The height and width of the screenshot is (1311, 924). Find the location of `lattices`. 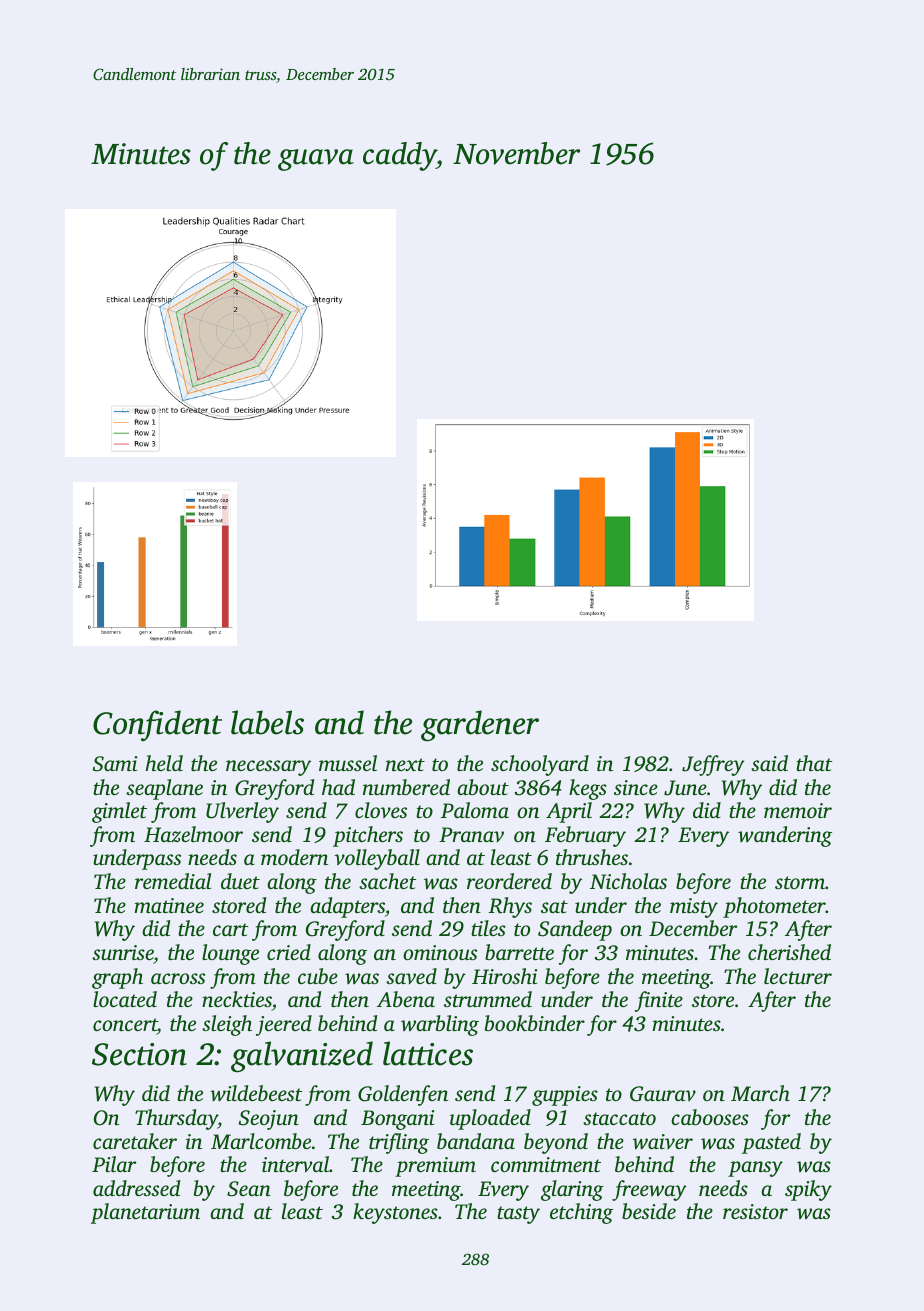

lattices is located at coordinates (428, 1053).
